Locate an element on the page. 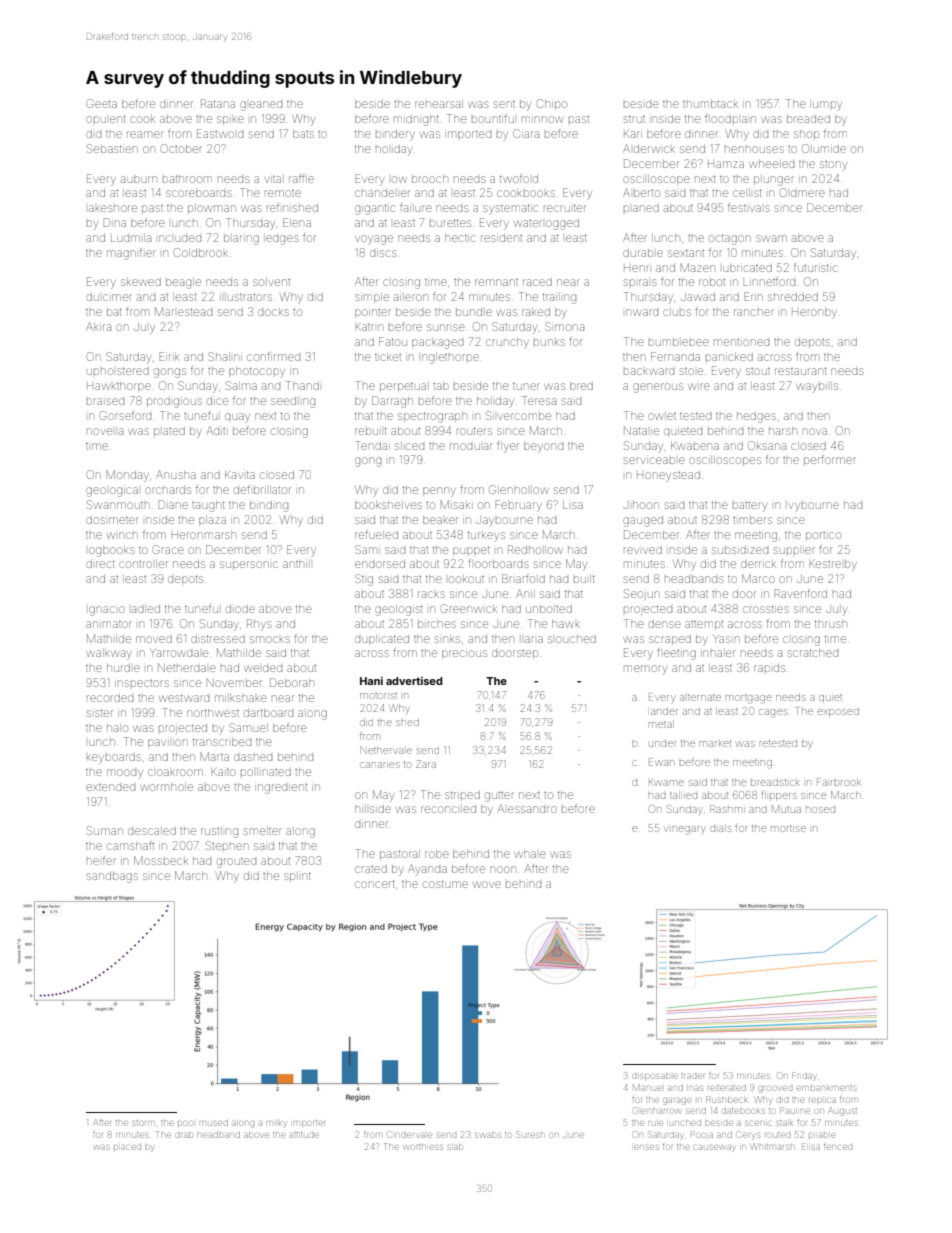 The image size is (952, 1233). Jihoon is located at coordinates (641, 505).
